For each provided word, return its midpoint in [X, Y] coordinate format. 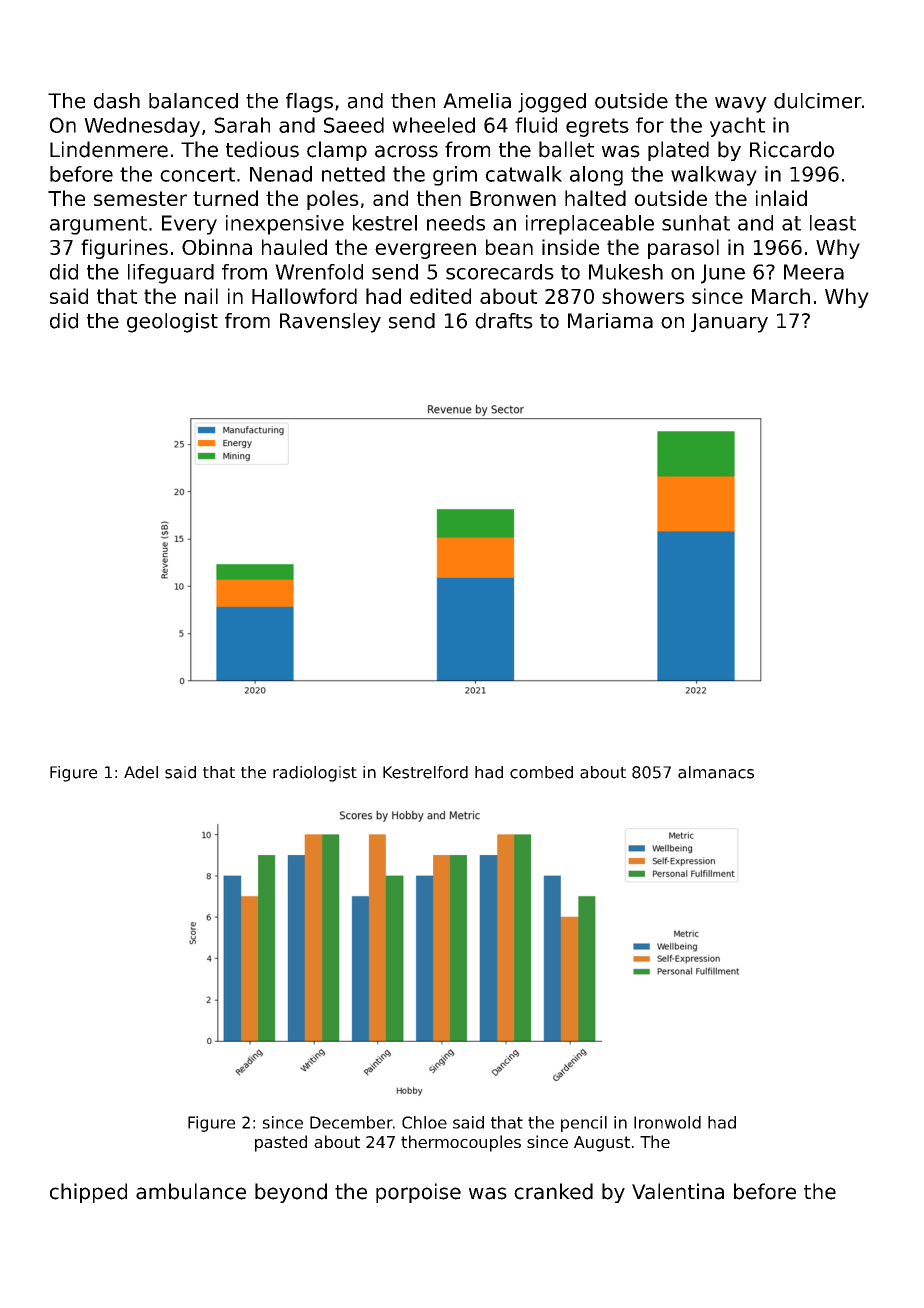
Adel [141, 772]
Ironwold [667, 1122]
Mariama [610, 321]
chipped [88, 1193]
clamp [337, 151]
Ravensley [330, 323]
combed [541, 772]
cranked [553, 1191]
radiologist [315, 774]
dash [117, 101]
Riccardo [792, 149]
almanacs [716, 772]
